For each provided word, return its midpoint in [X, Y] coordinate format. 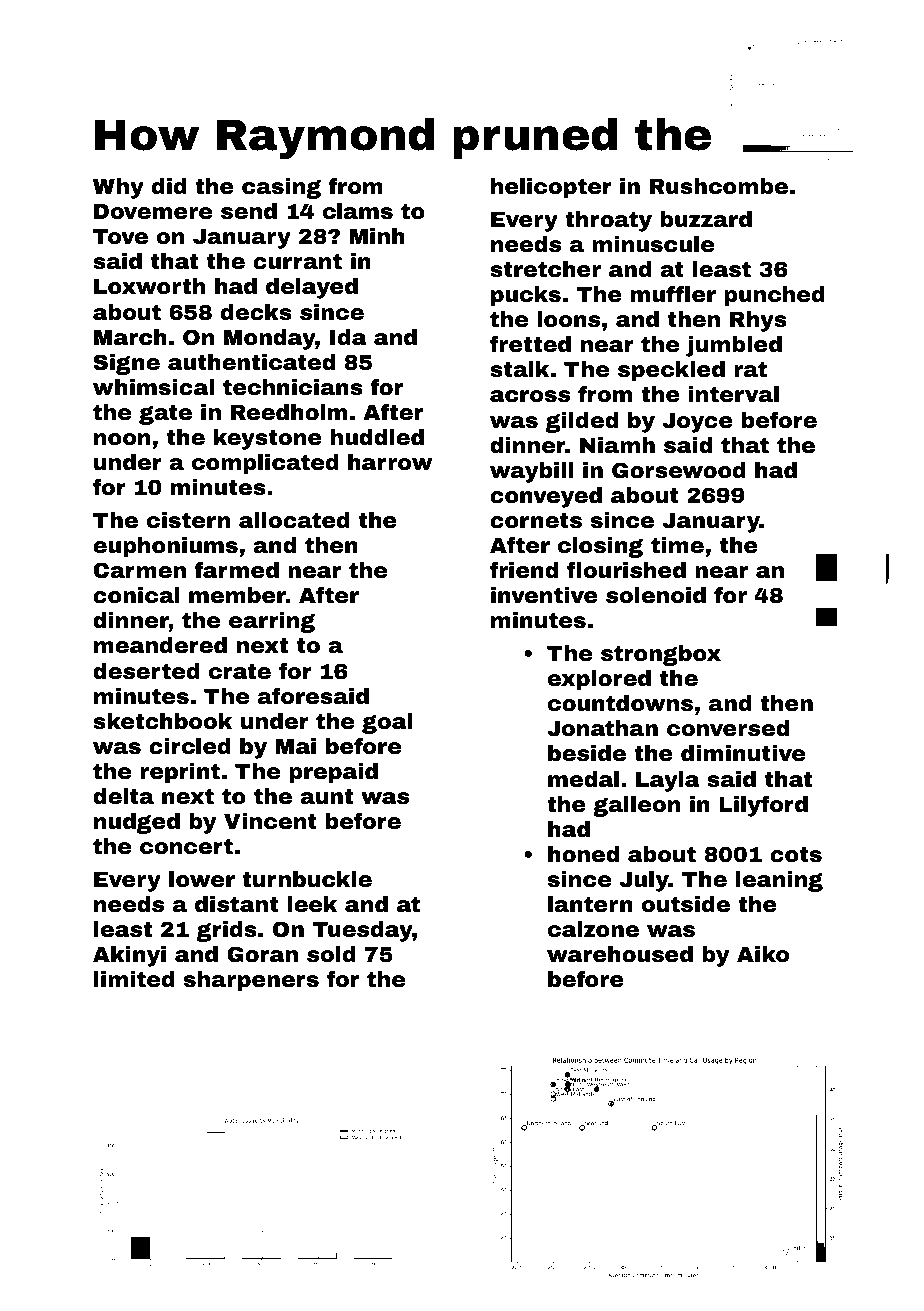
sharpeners [251, 981]
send [249, 211]
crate [240, 672]
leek [312, 904]
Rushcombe [719, 186]
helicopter [551, 188]
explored [599, 680]
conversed [728, 728]
